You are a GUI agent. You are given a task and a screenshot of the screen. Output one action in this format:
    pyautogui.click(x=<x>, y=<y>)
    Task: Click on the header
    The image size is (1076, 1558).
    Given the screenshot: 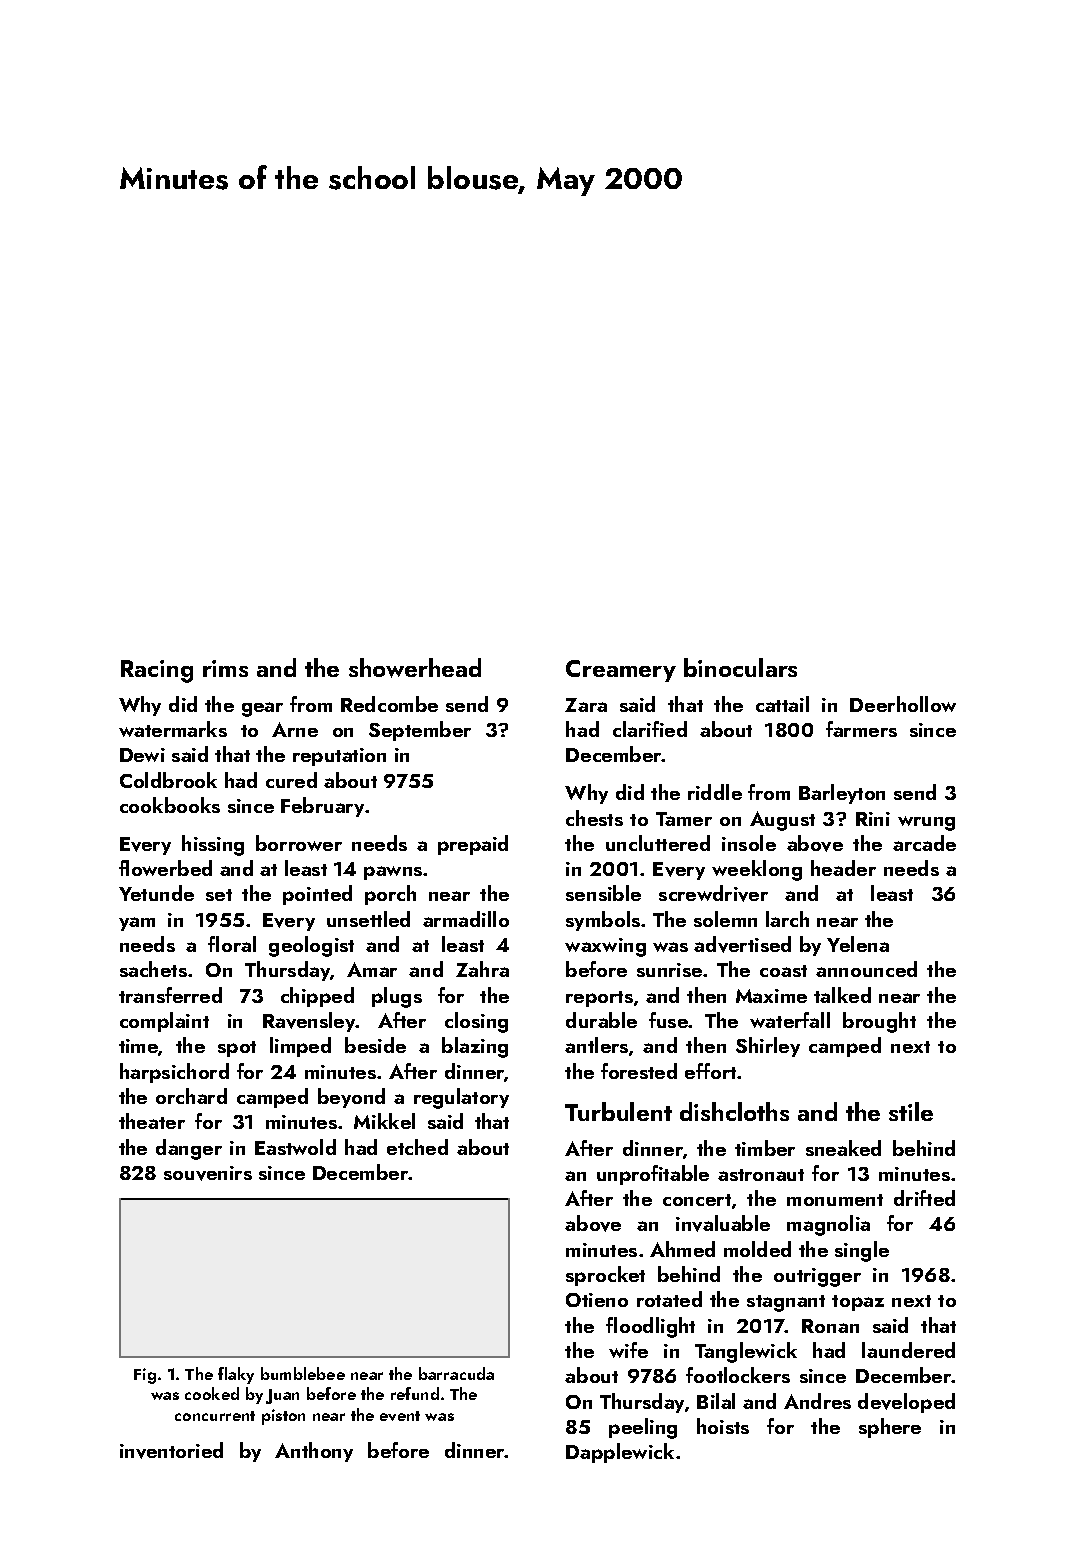 What is the action you would take?
    pyautogui.click(x=843, y=868)
